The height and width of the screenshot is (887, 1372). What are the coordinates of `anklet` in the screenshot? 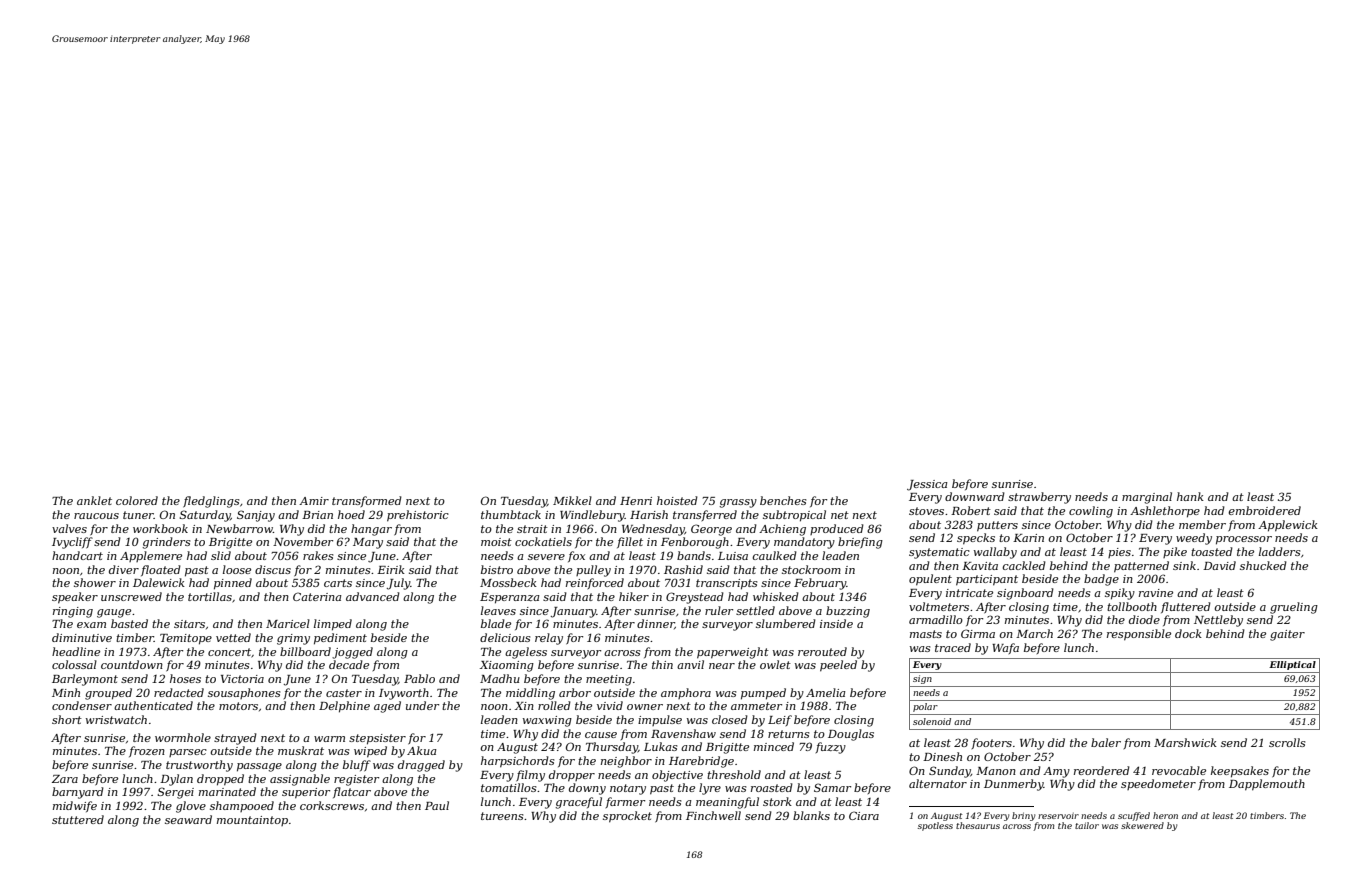 It's located at (94, 500).
